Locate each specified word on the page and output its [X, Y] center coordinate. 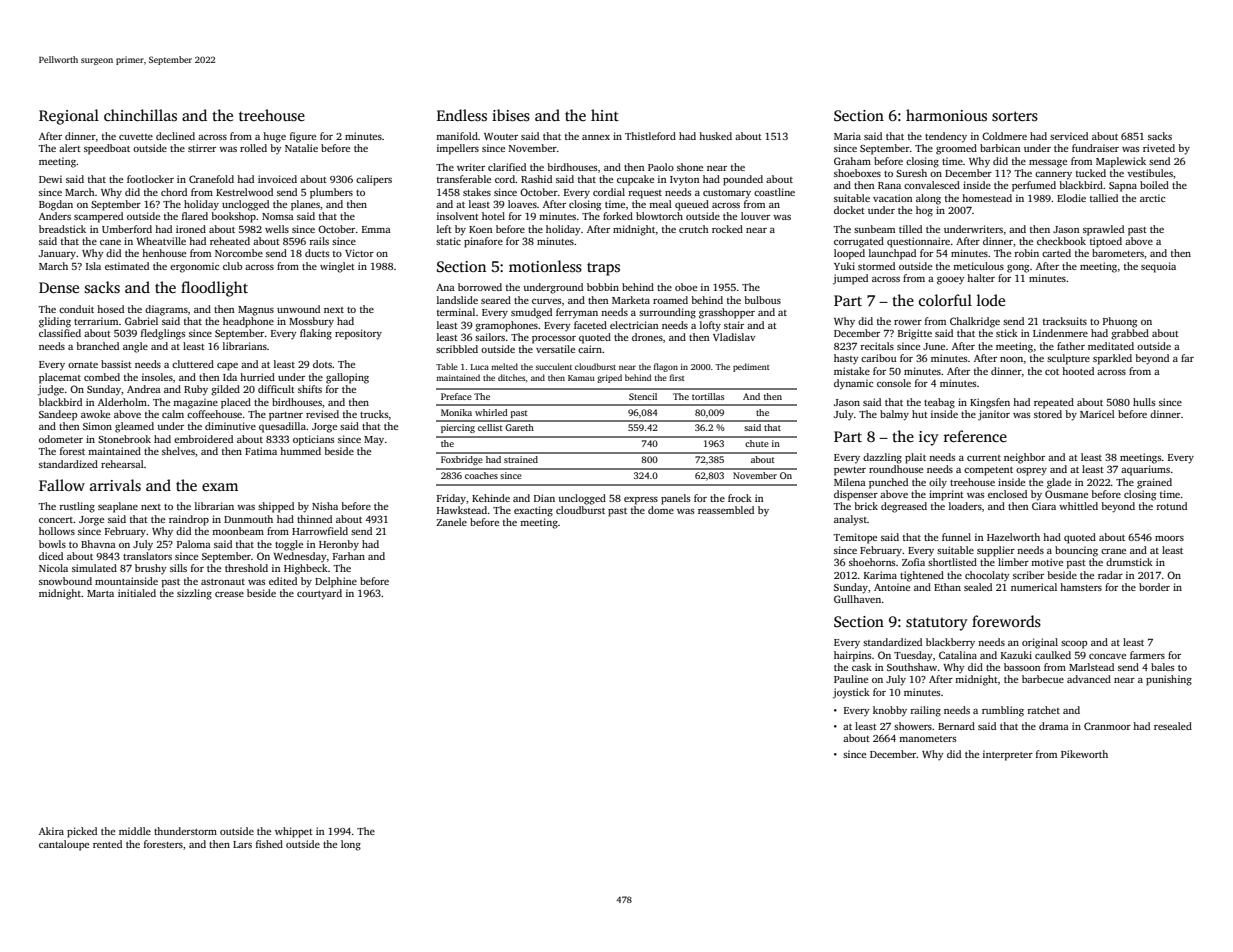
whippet [294, 832]
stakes [477, 192]
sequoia [1158, 267]
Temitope [855, 538]
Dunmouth [248, 519]
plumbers [331, 193]
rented [107, 844]
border [1154, 587]
